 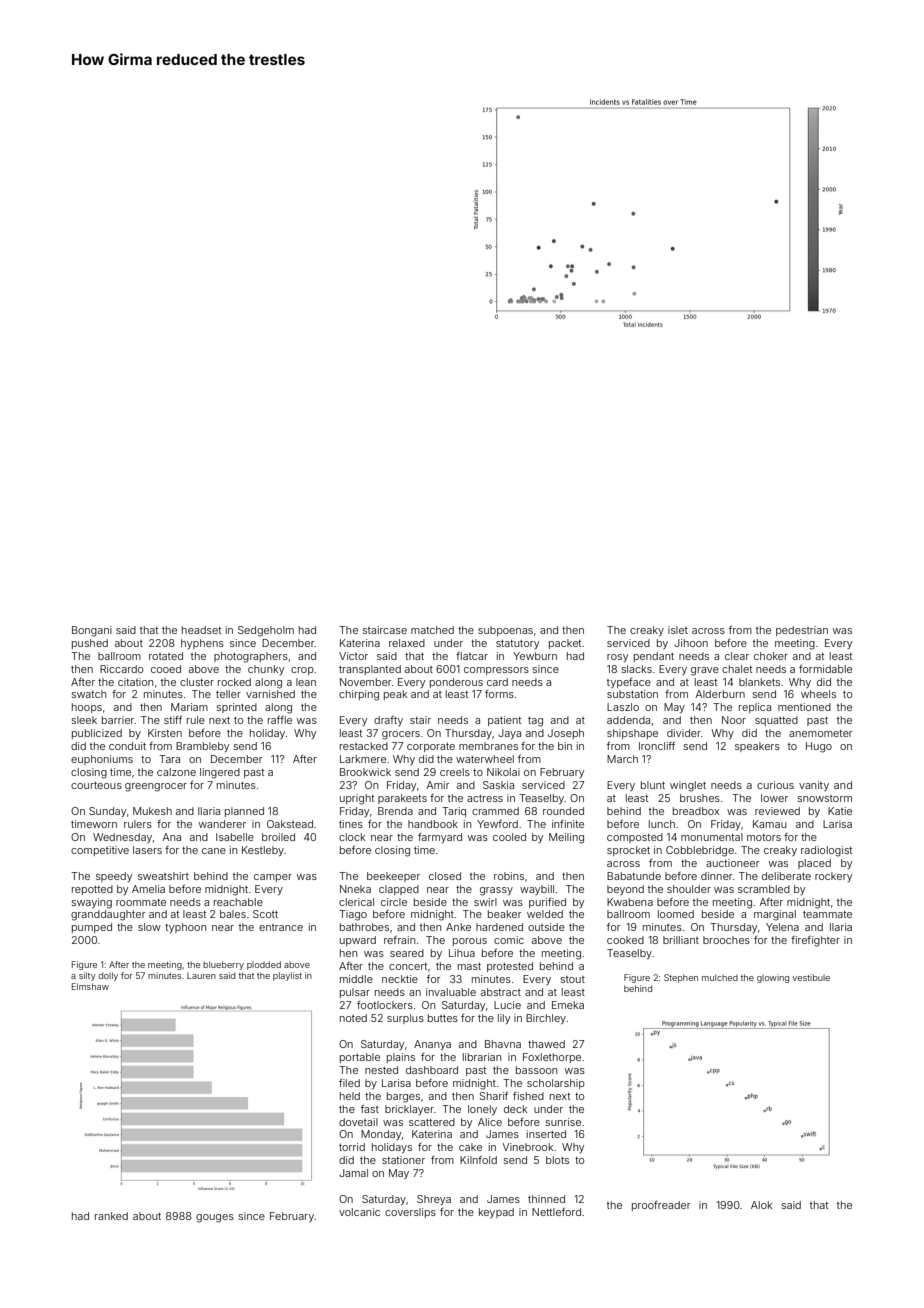 What do you see at coordinates (89, 694) in the screenshot?
I see `swatch` at bounding box center [89, 694].
